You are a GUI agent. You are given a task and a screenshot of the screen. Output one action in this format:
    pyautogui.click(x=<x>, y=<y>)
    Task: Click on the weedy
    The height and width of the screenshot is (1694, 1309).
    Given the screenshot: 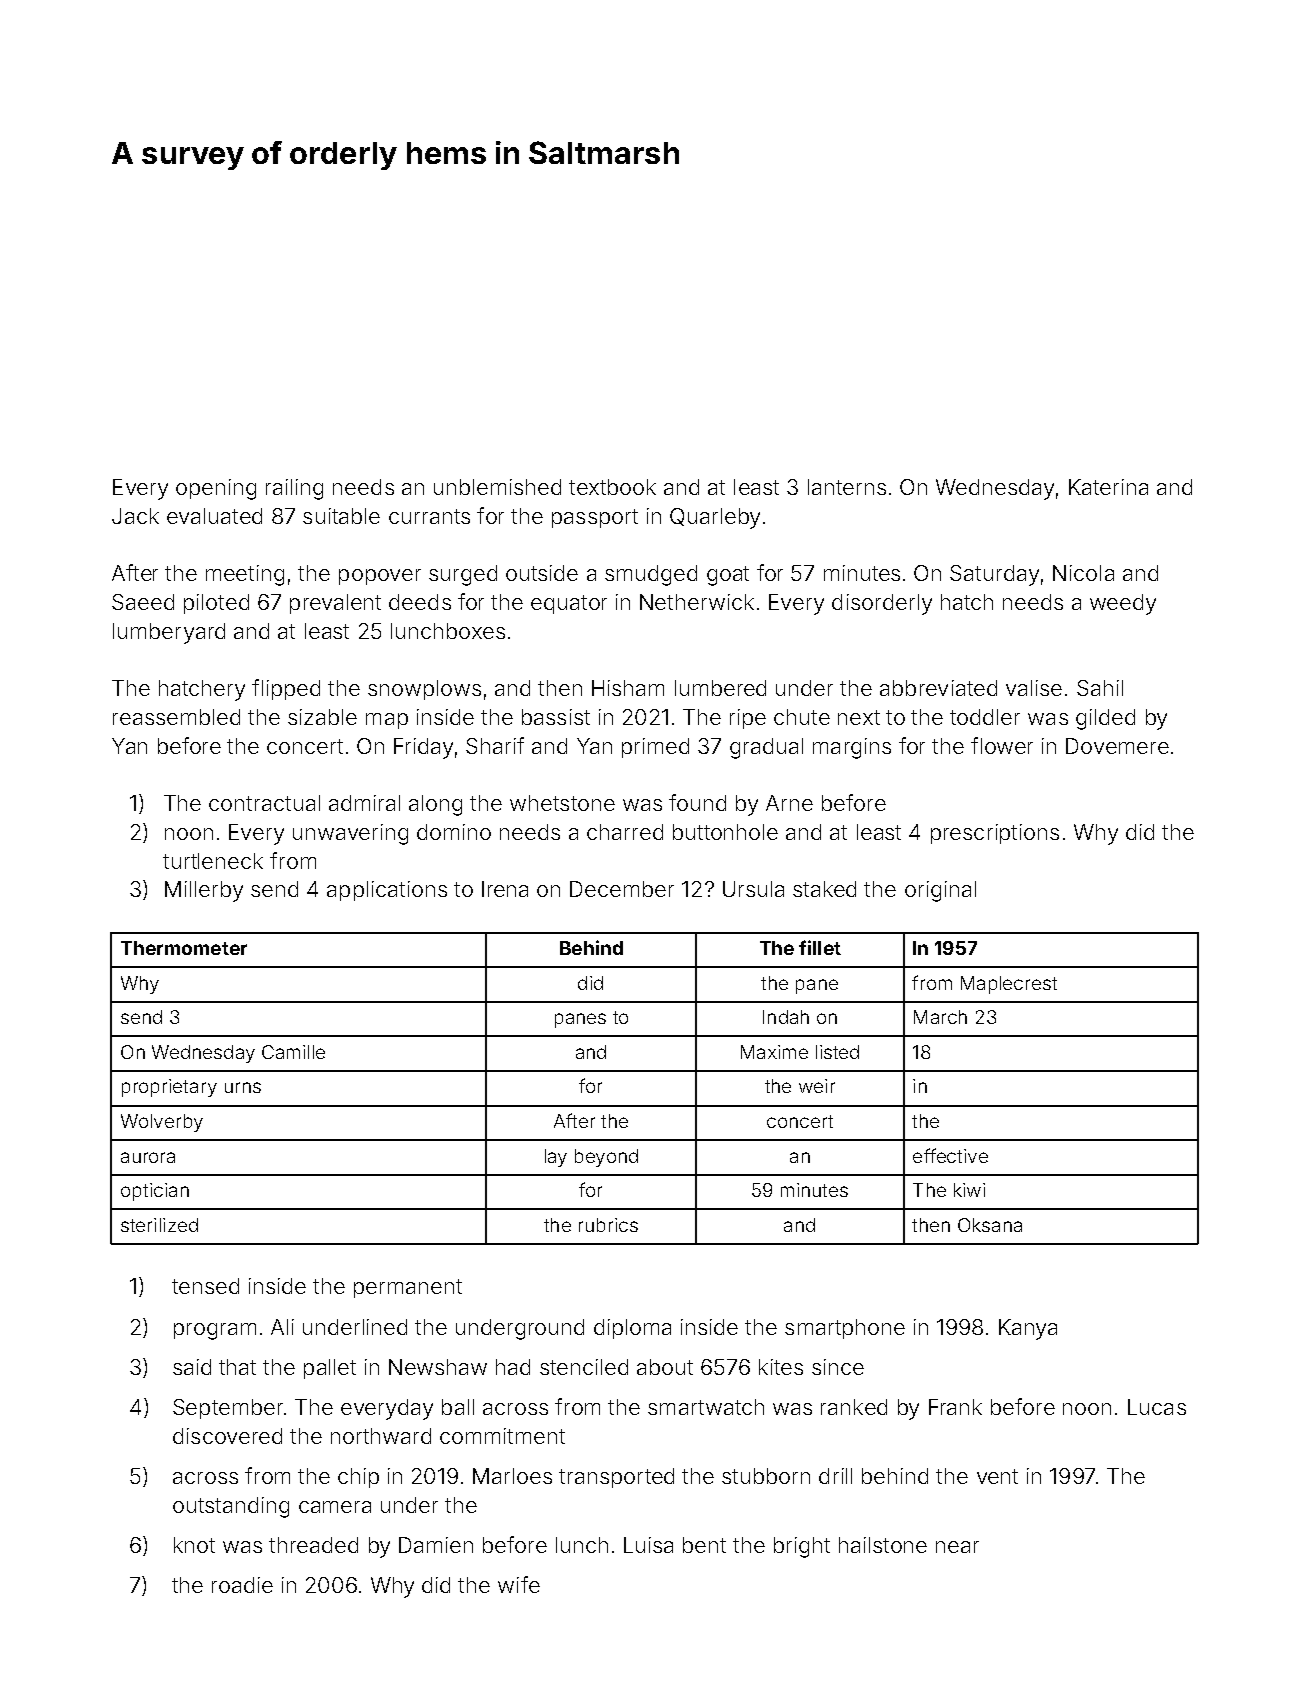 What is the action you would take?
    pyautogui.click(x=1123, y=604)
